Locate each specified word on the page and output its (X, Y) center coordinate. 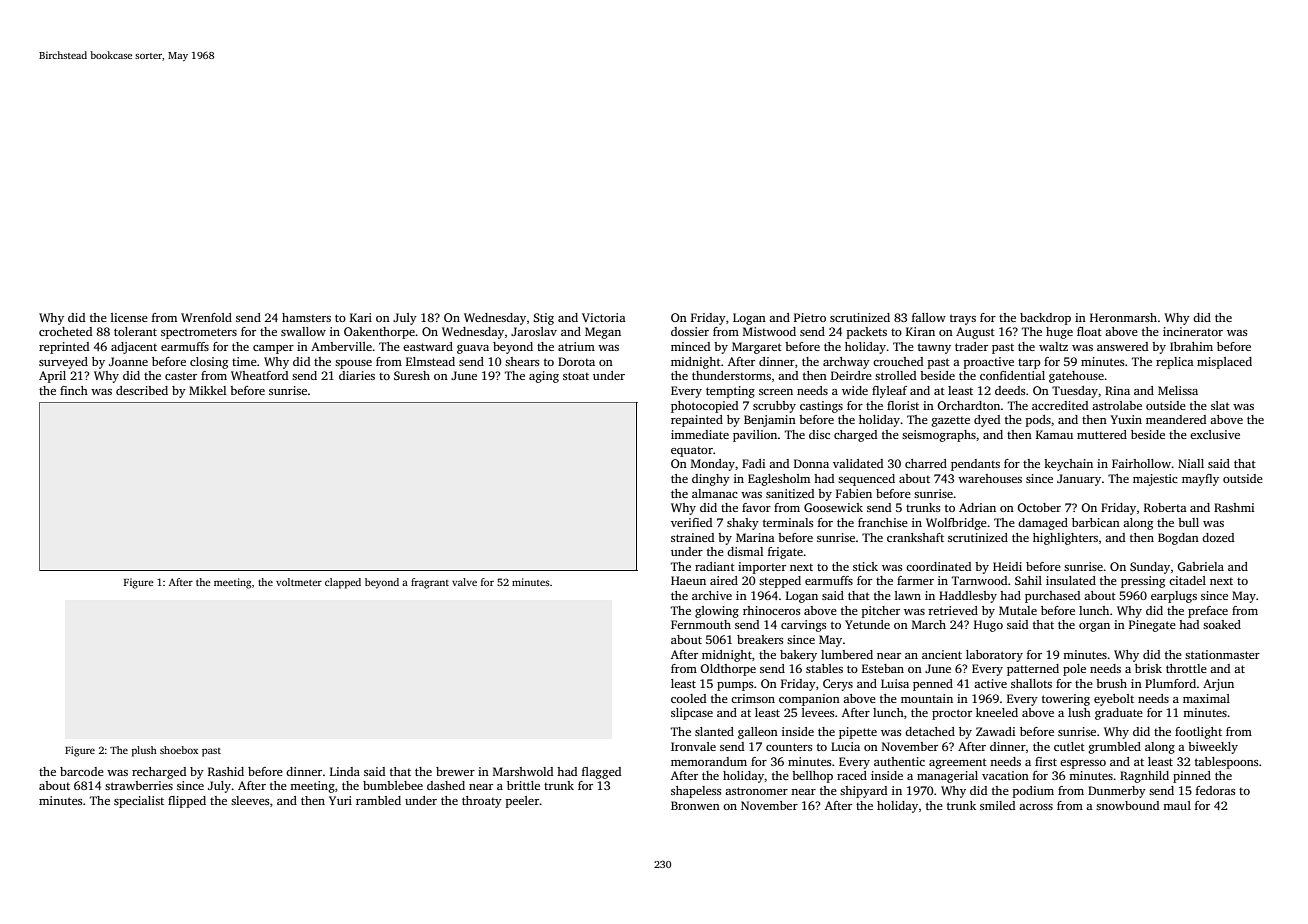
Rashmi (1234, 507)
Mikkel (207, 390)
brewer (455, 771)
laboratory (994, 656)
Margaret (757, 348)
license (129, 317)
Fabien (854, 493)
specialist (139, 802)
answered (1122, 346)
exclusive (1215, 434)
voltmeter (299, 582)
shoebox (179, 750)
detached (930, 731)
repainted (697, 421)
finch (74, 390)
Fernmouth (701, 624)
